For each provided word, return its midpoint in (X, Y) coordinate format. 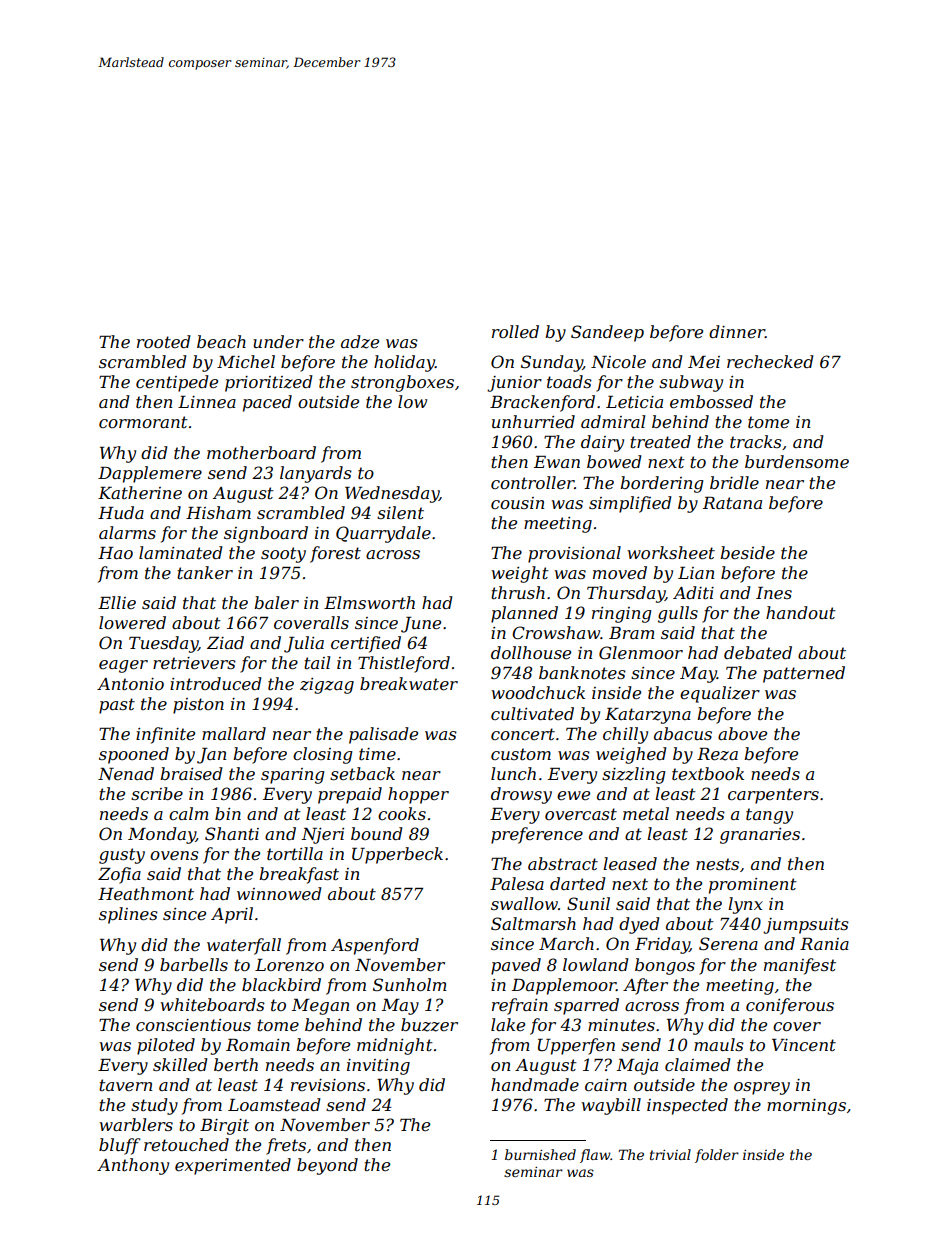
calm (189, 813)
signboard (266, 534)
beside (747, 552)
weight (520, 574)
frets (286, 1146)
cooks (402, 813)
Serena (728, 943)
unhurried (533, 421)
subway (691, 383)
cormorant (143, 422)
